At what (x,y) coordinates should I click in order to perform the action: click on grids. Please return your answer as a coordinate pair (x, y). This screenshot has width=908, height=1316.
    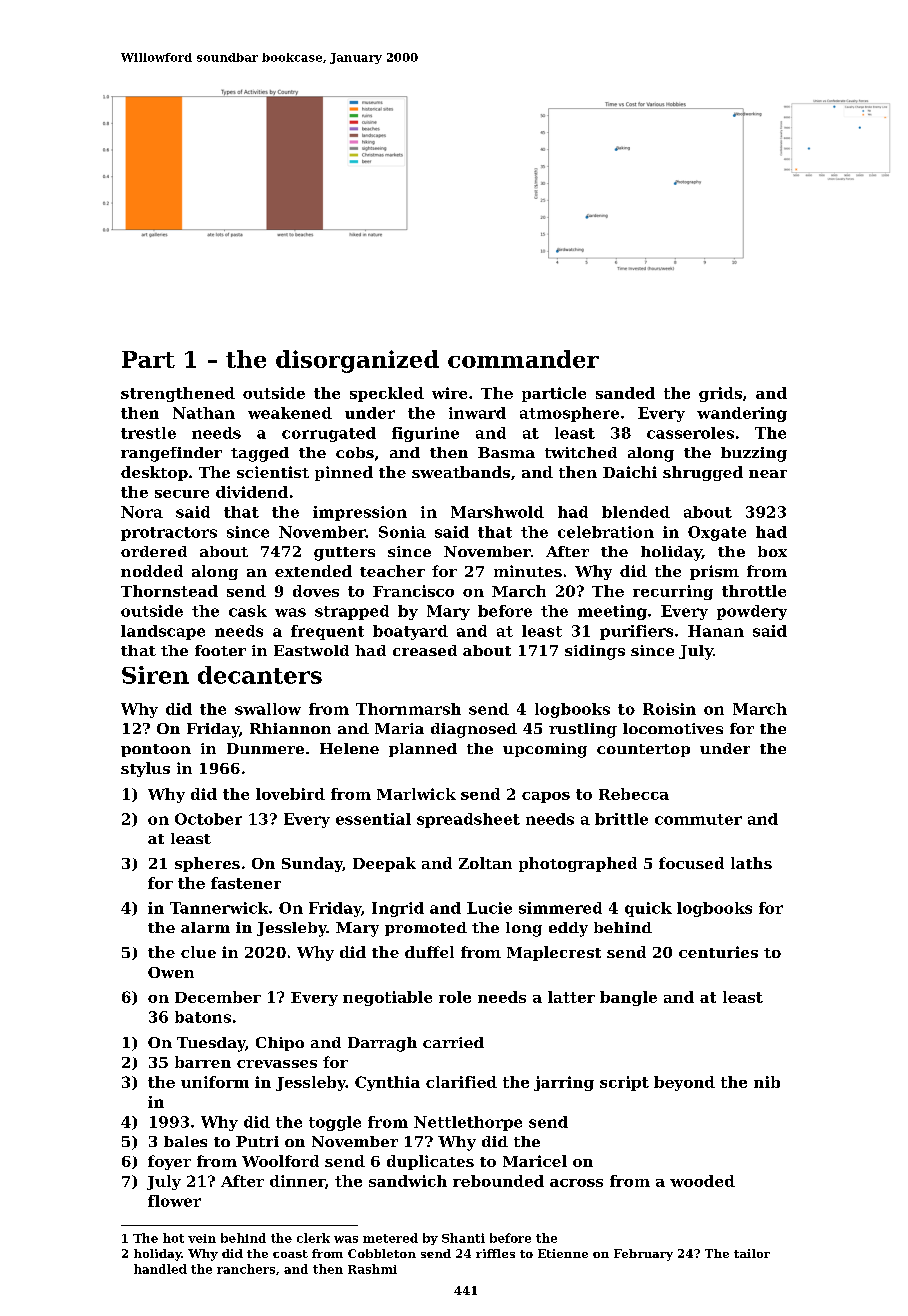
    Looking at the image, I should click on (720, 394).
